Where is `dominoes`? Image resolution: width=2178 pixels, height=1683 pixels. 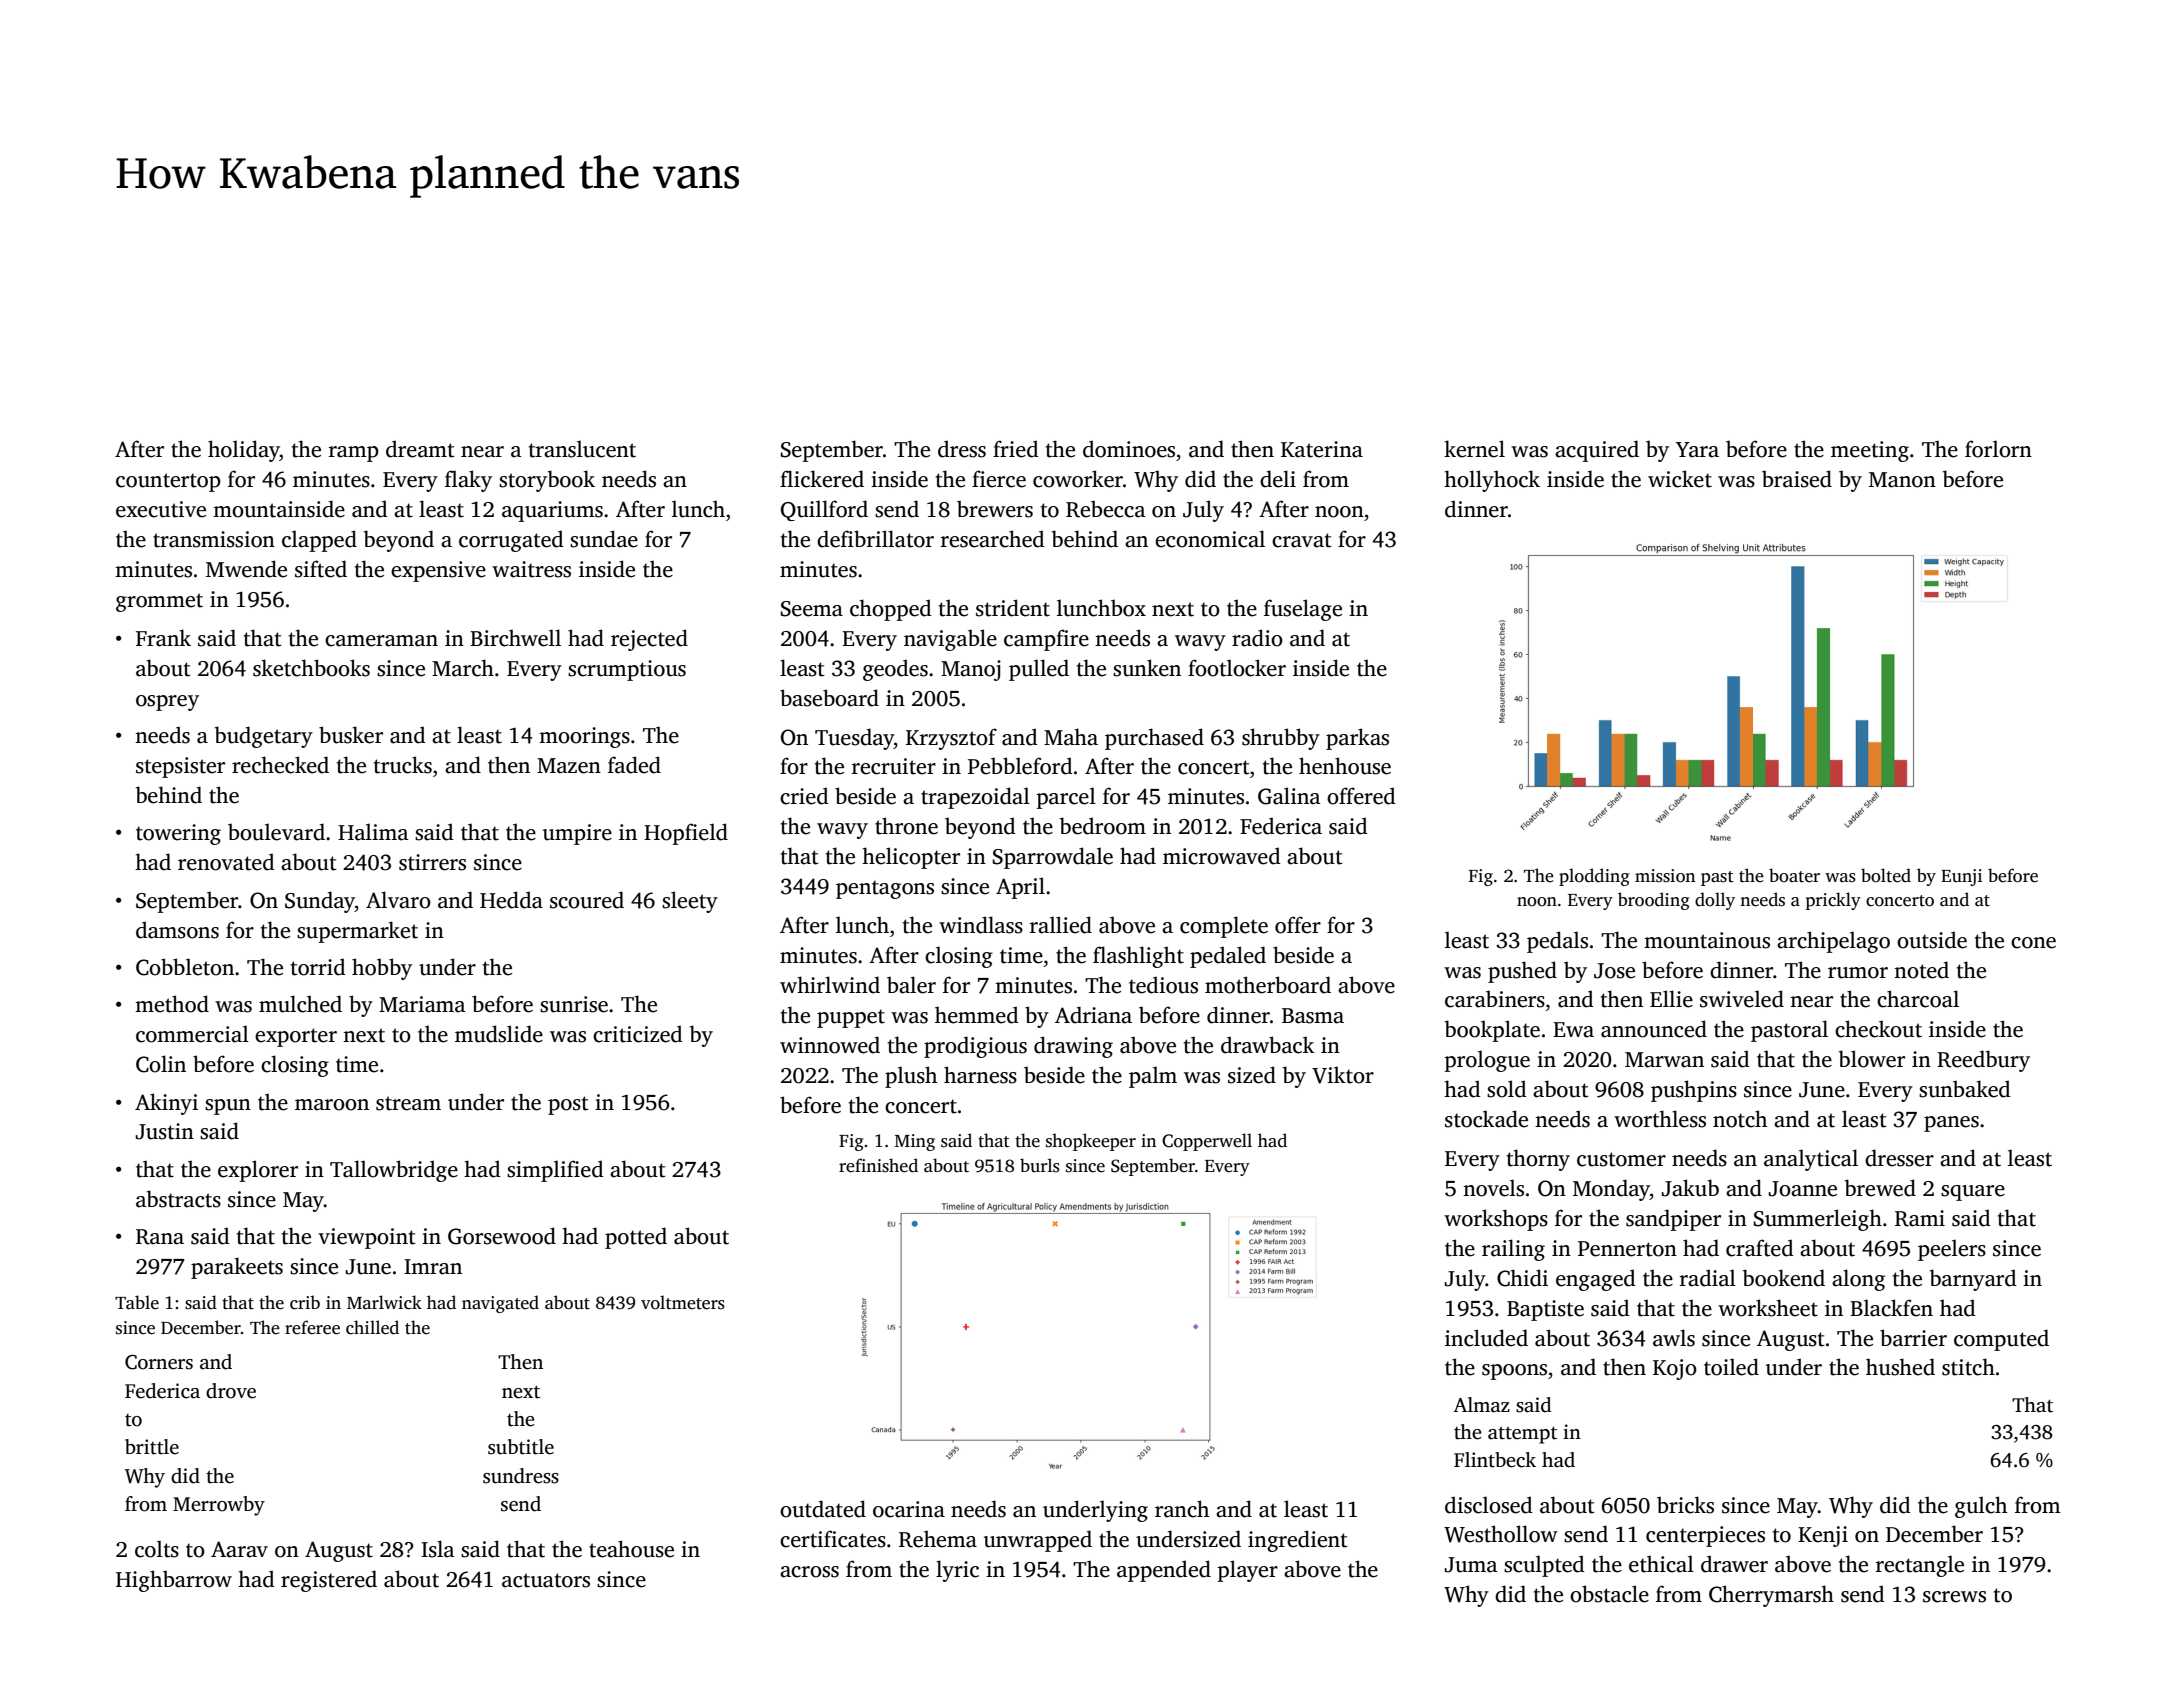
dominoes is located at coordinates (1129, 449).
